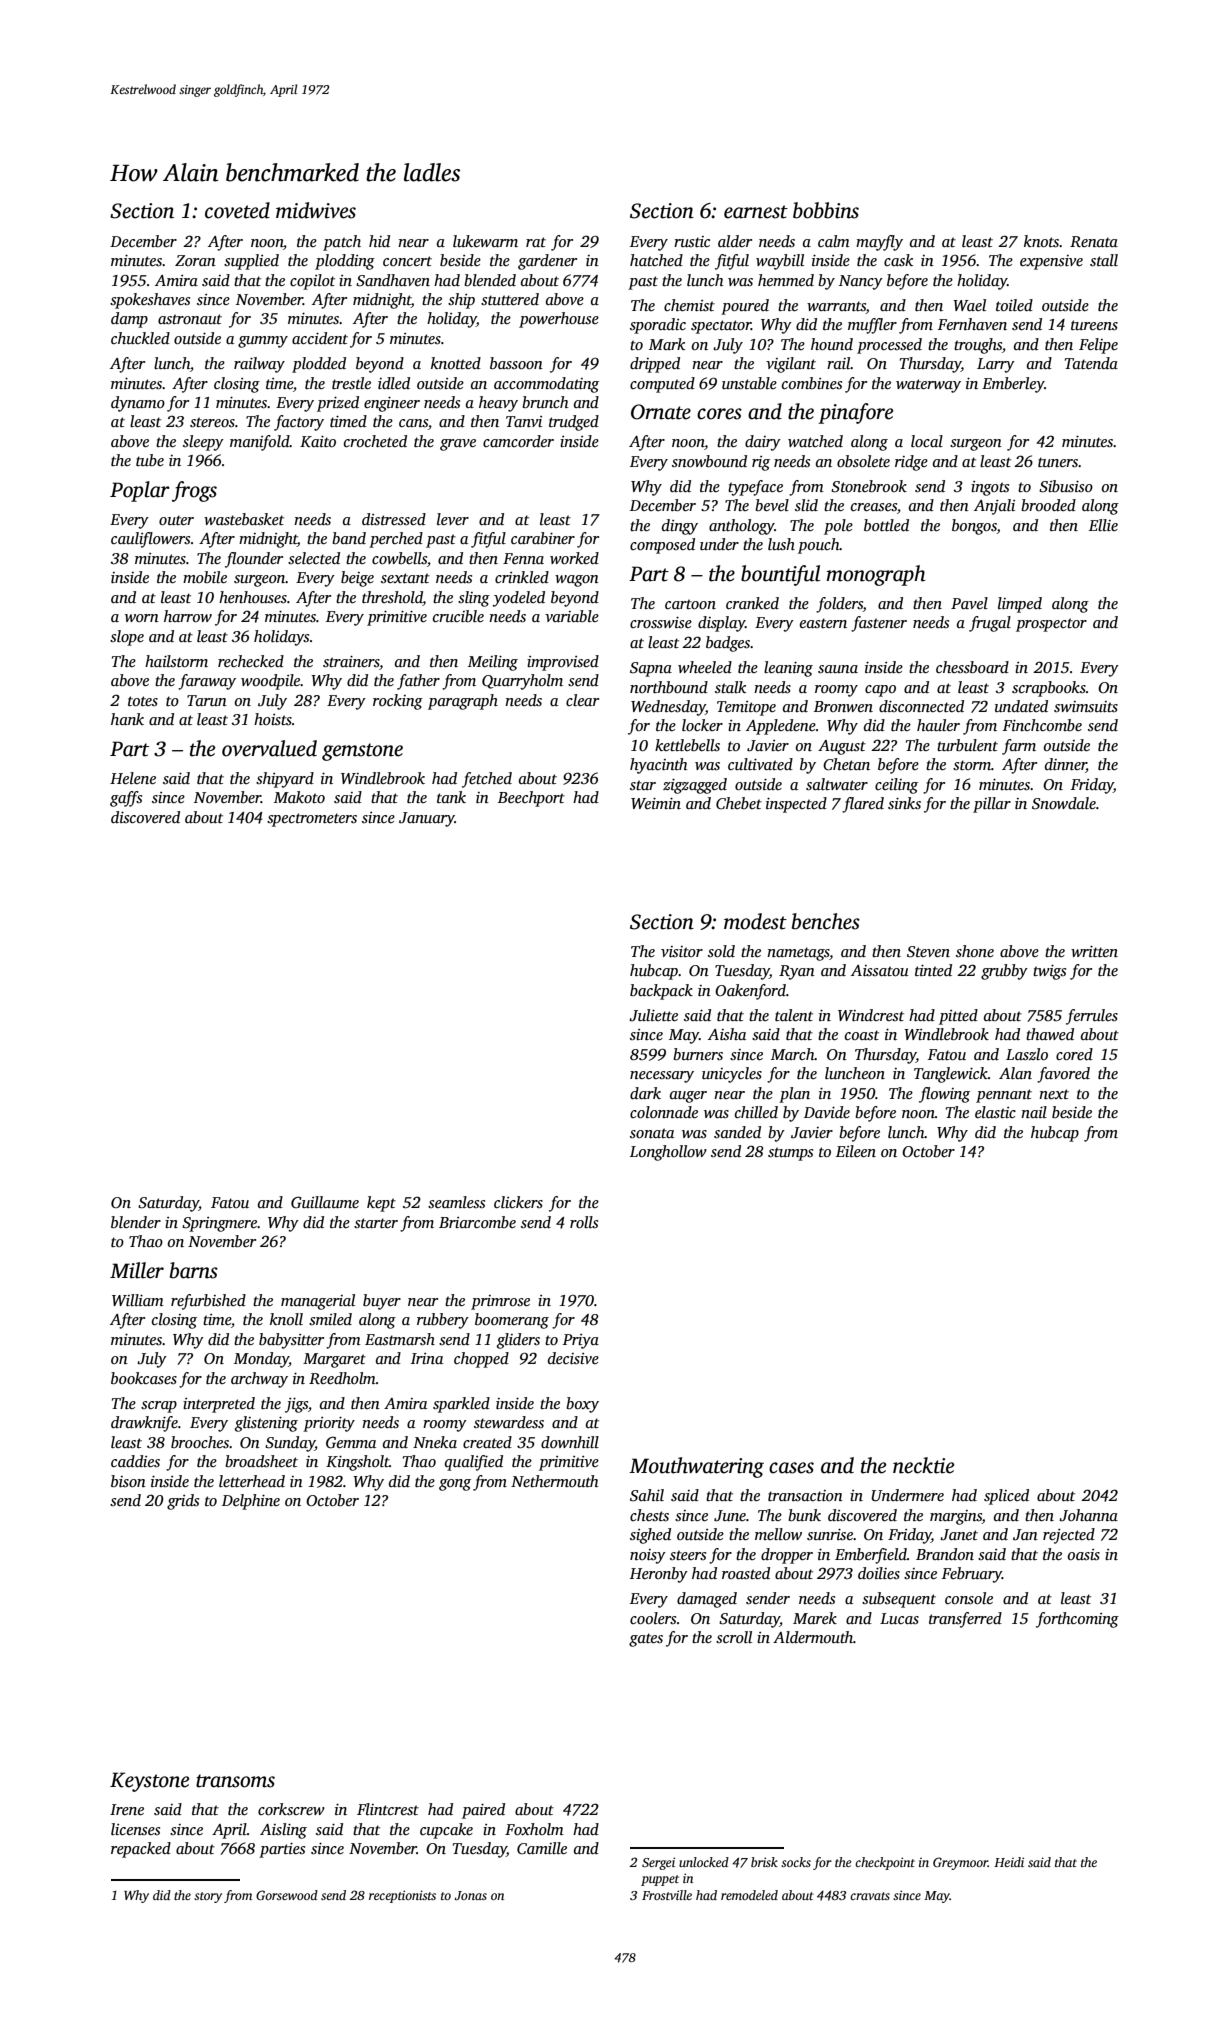 This screenshot has width=1229, height=2025. I want to click on bobbins, so click(826, 210).
